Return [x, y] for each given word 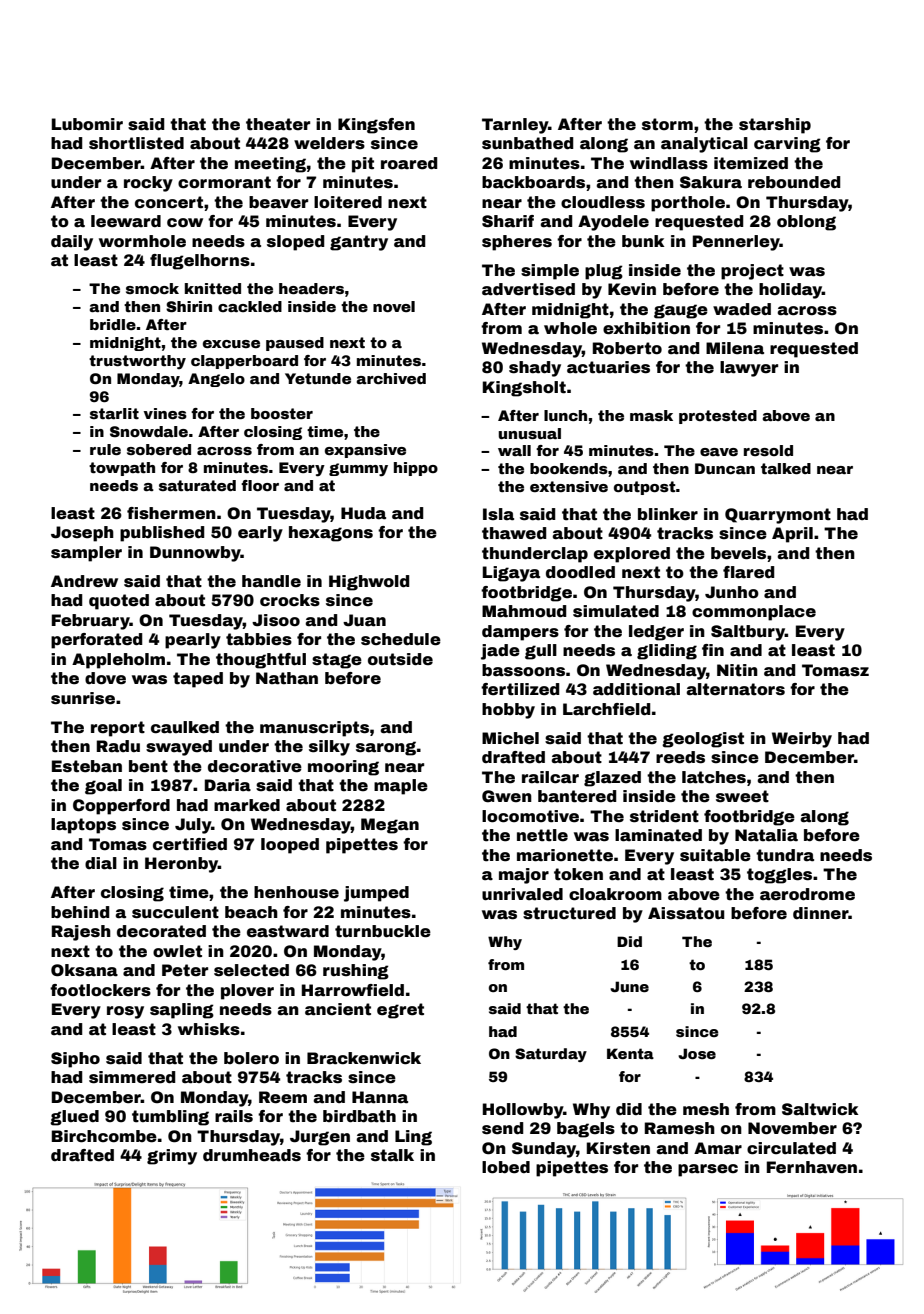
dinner [821, 913]
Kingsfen [376, 126]
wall [514, 450]
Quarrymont [778, 516]
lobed [506, 1167]
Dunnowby [195, 554]
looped [290, 846]
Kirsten [618, 1148]
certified [190, 844]
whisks [209, 1029]
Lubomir [87, 124]
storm [667, 124]
